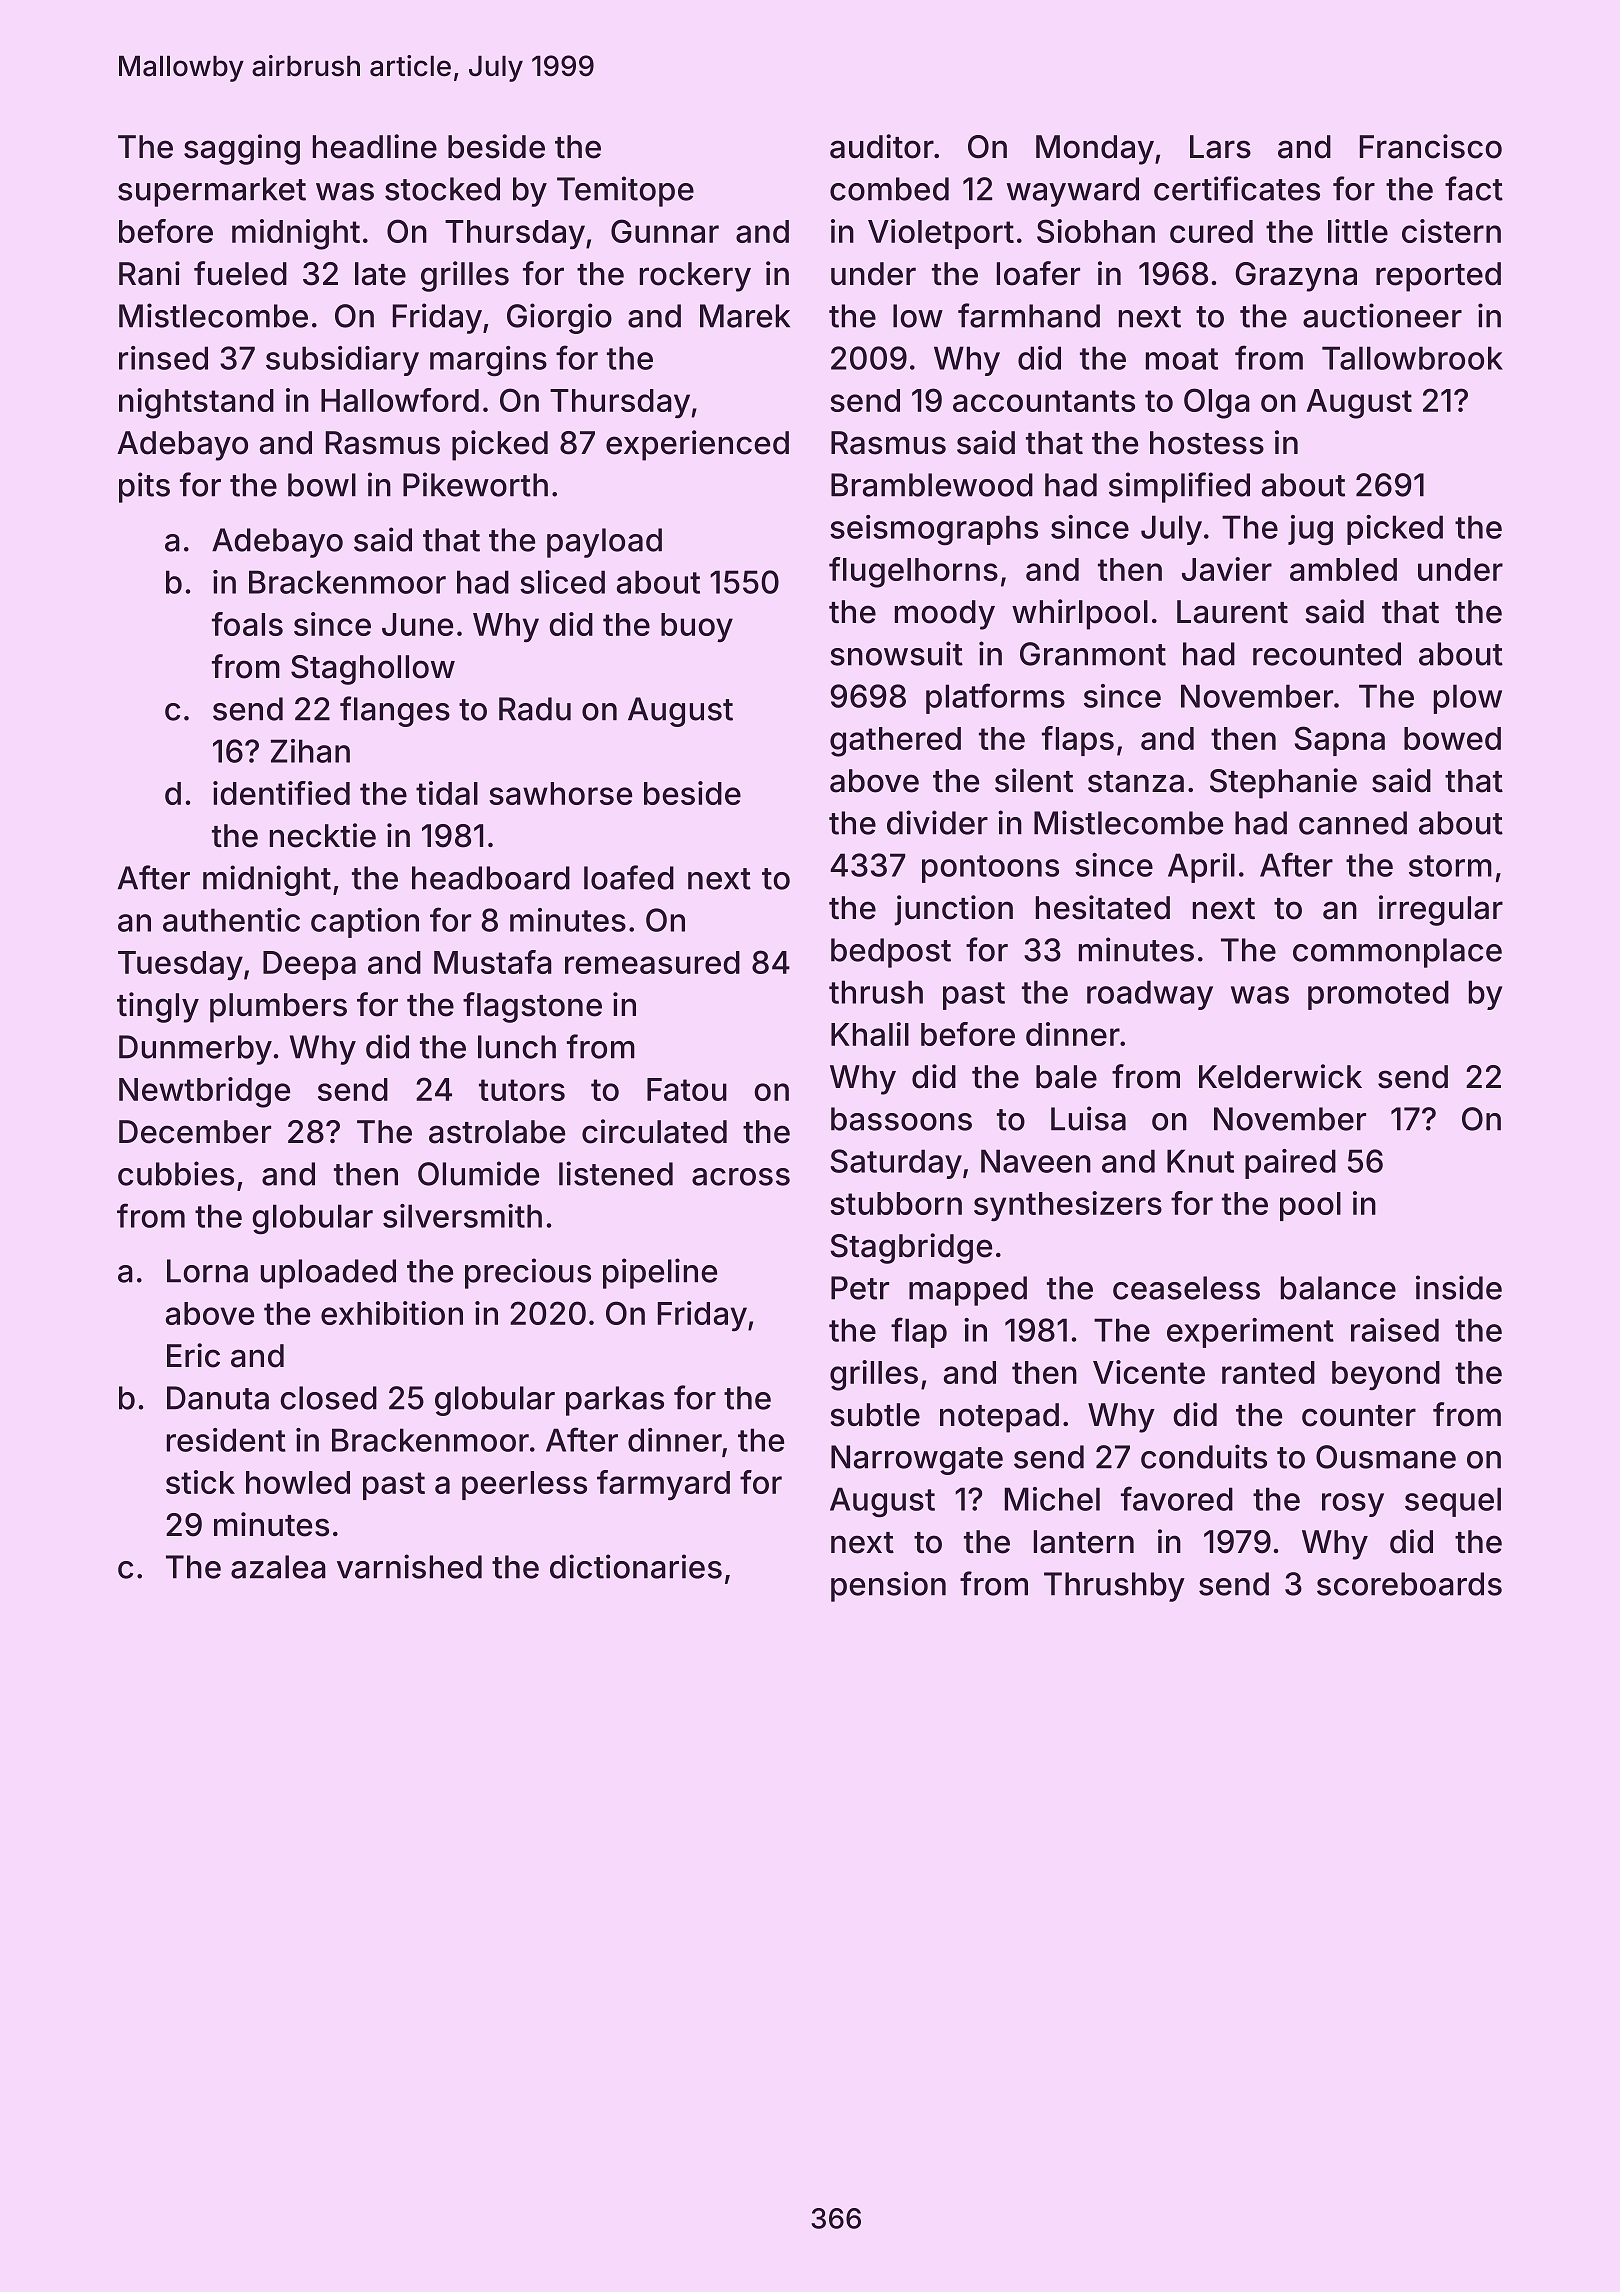 The height and width of the screenshot is (2292, 1620). I want to click on canned, so click(1353, 823).
